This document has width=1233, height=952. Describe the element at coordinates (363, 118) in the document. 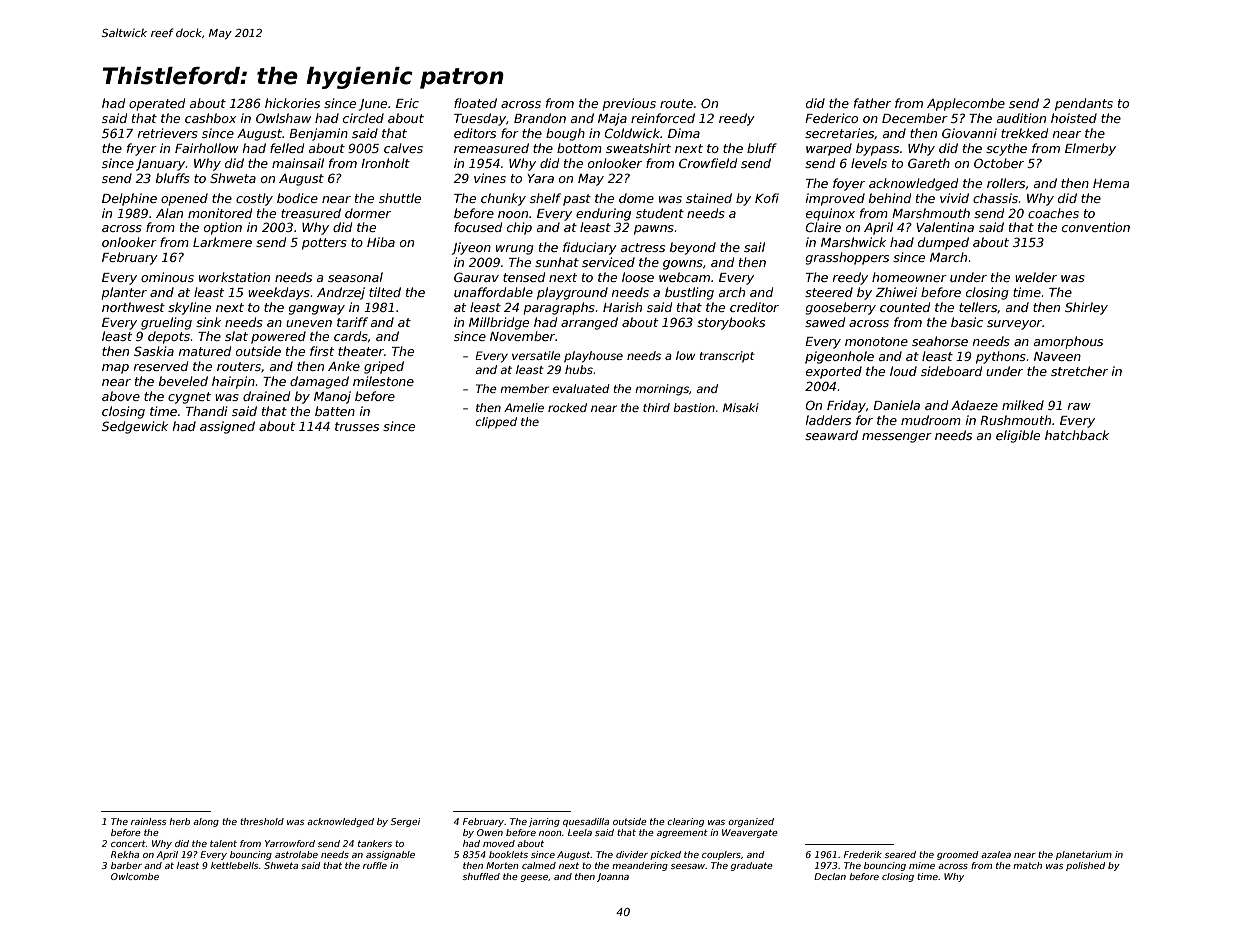

I see `circled` at that location.
